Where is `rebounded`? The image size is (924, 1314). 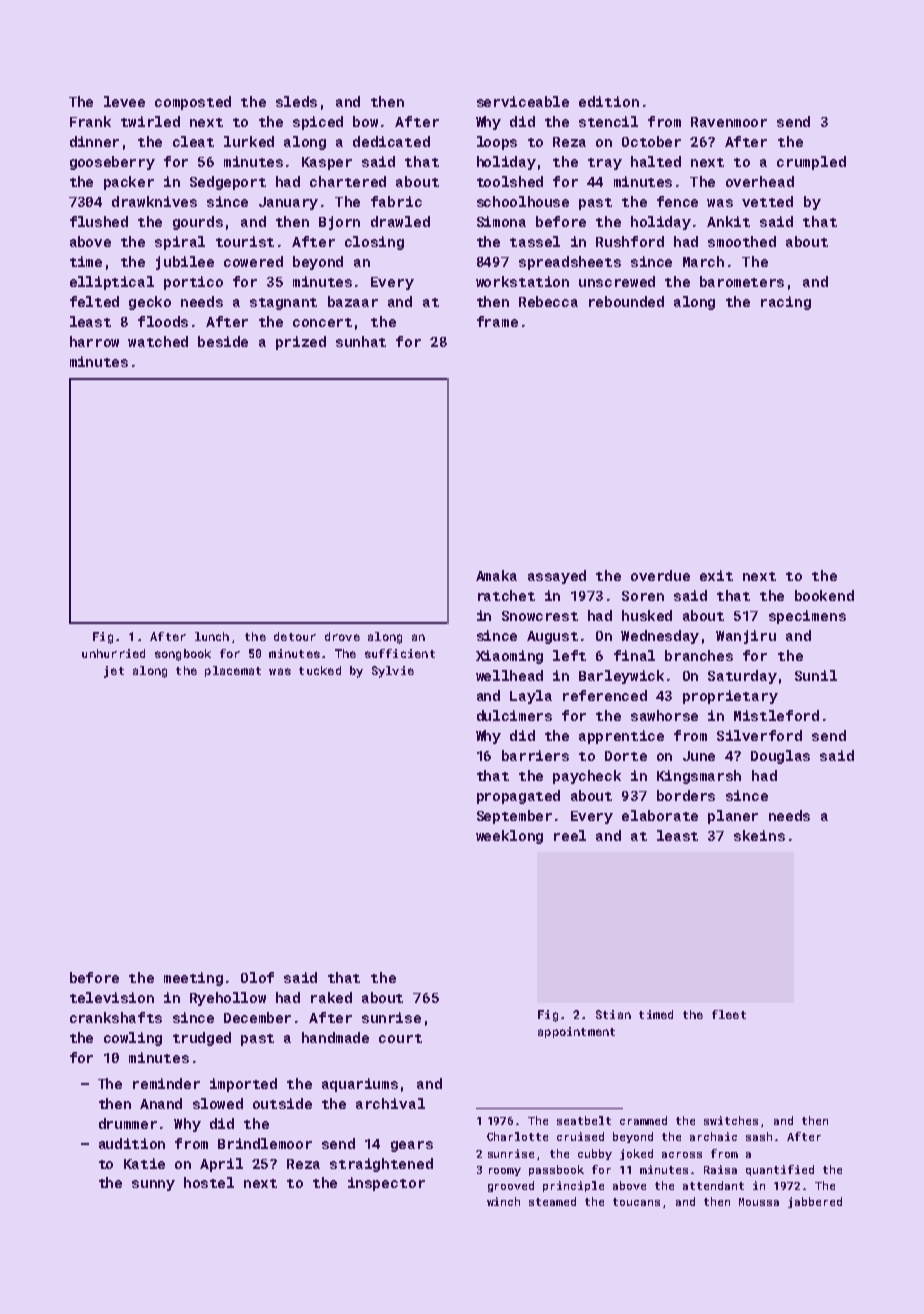 rebounded is located at coordinates (626, 301).
